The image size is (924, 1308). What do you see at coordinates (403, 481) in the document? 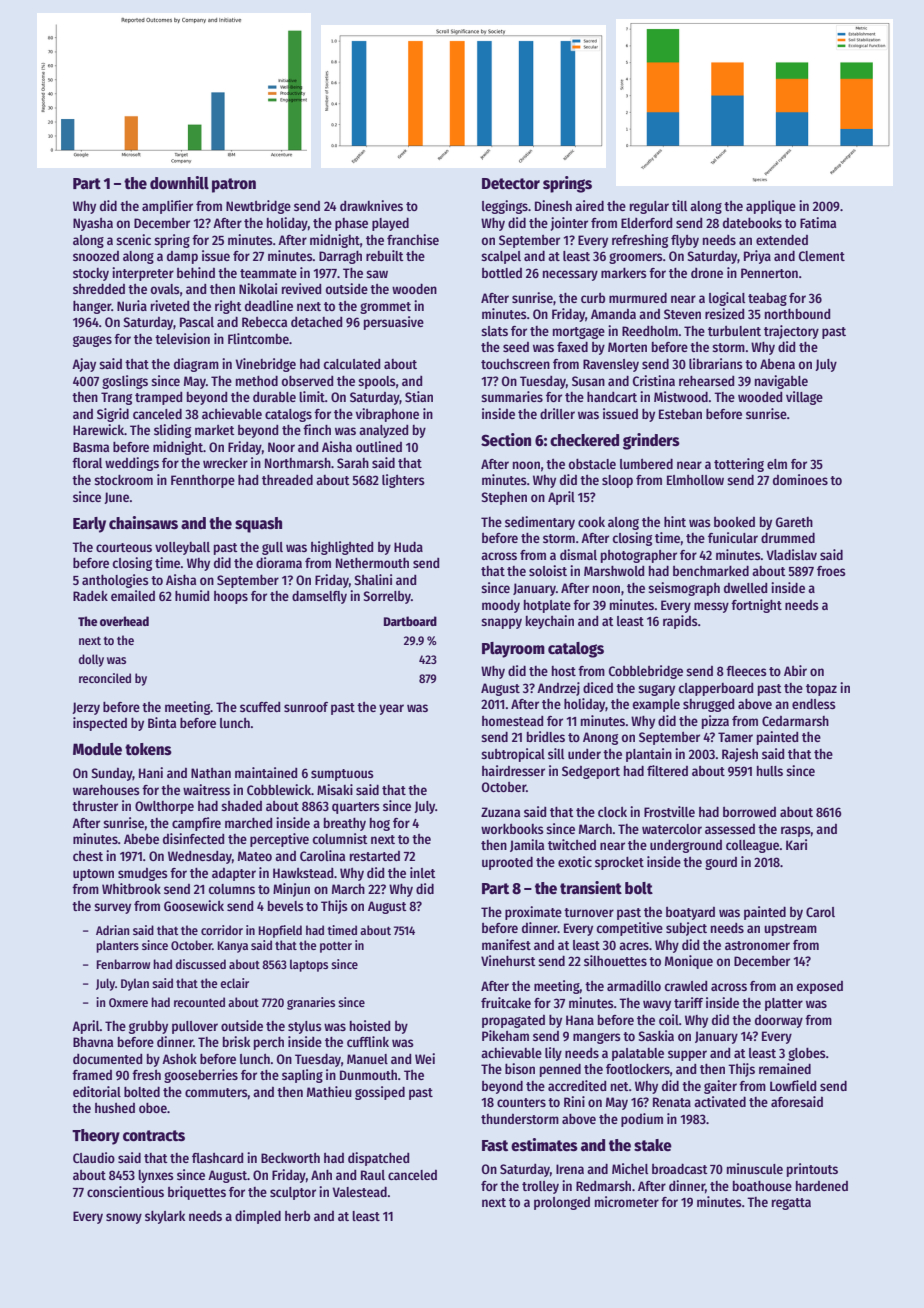
I see `lighters` at bounding box center [403, 481].
